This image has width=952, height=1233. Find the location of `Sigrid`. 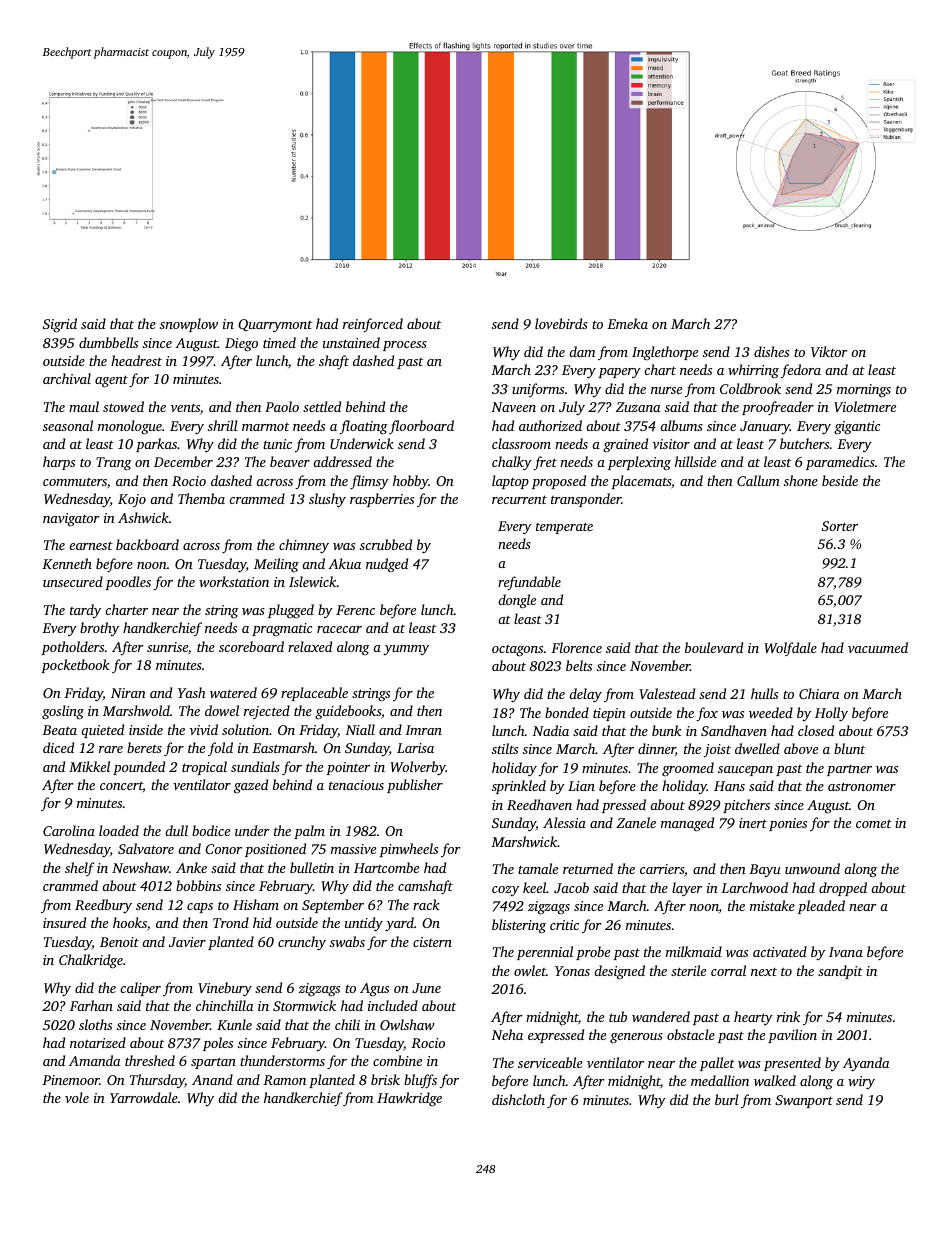

Sigrid is located at coordinates (60, 325).
